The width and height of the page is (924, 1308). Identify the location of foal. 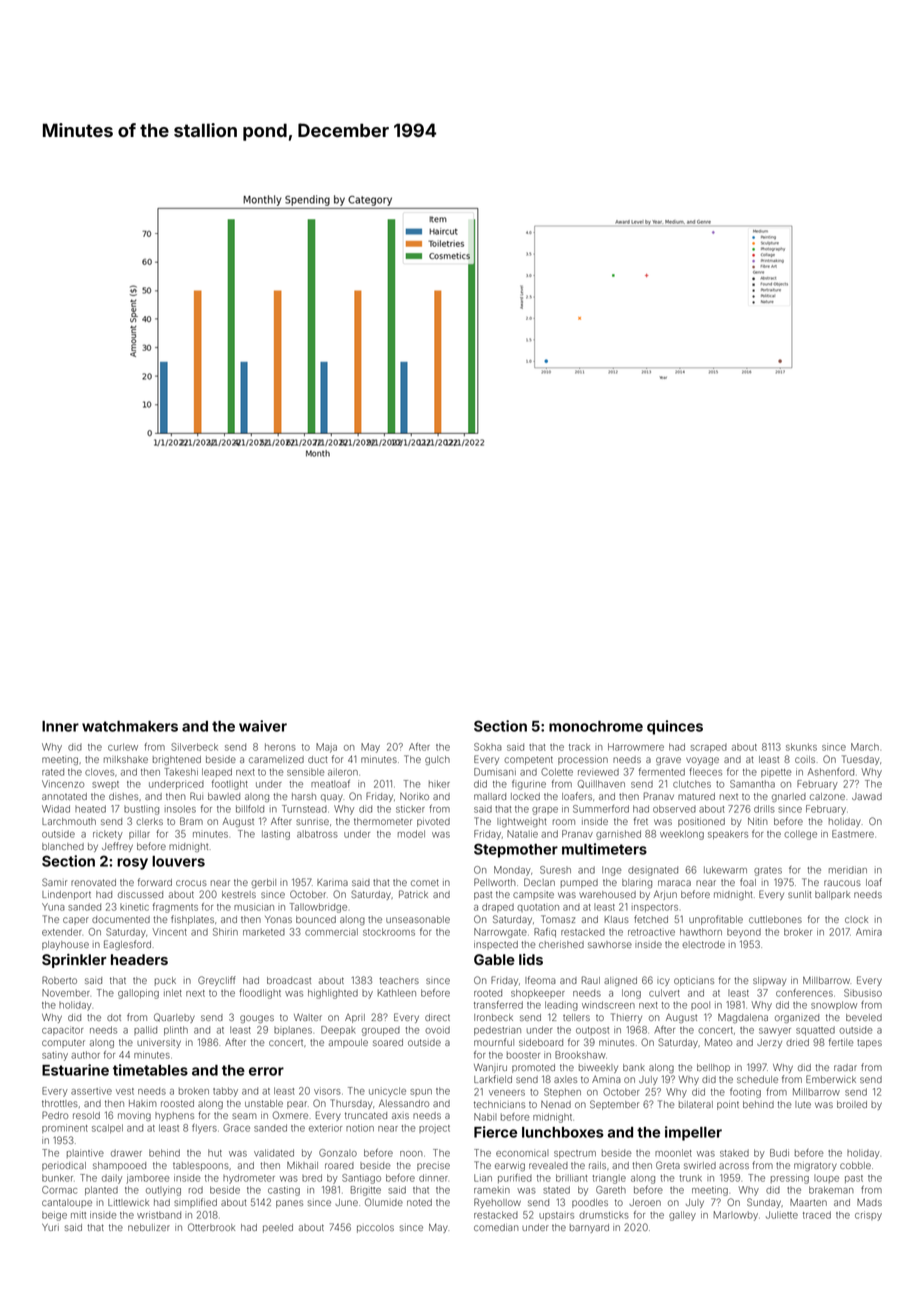
(748, 882).
